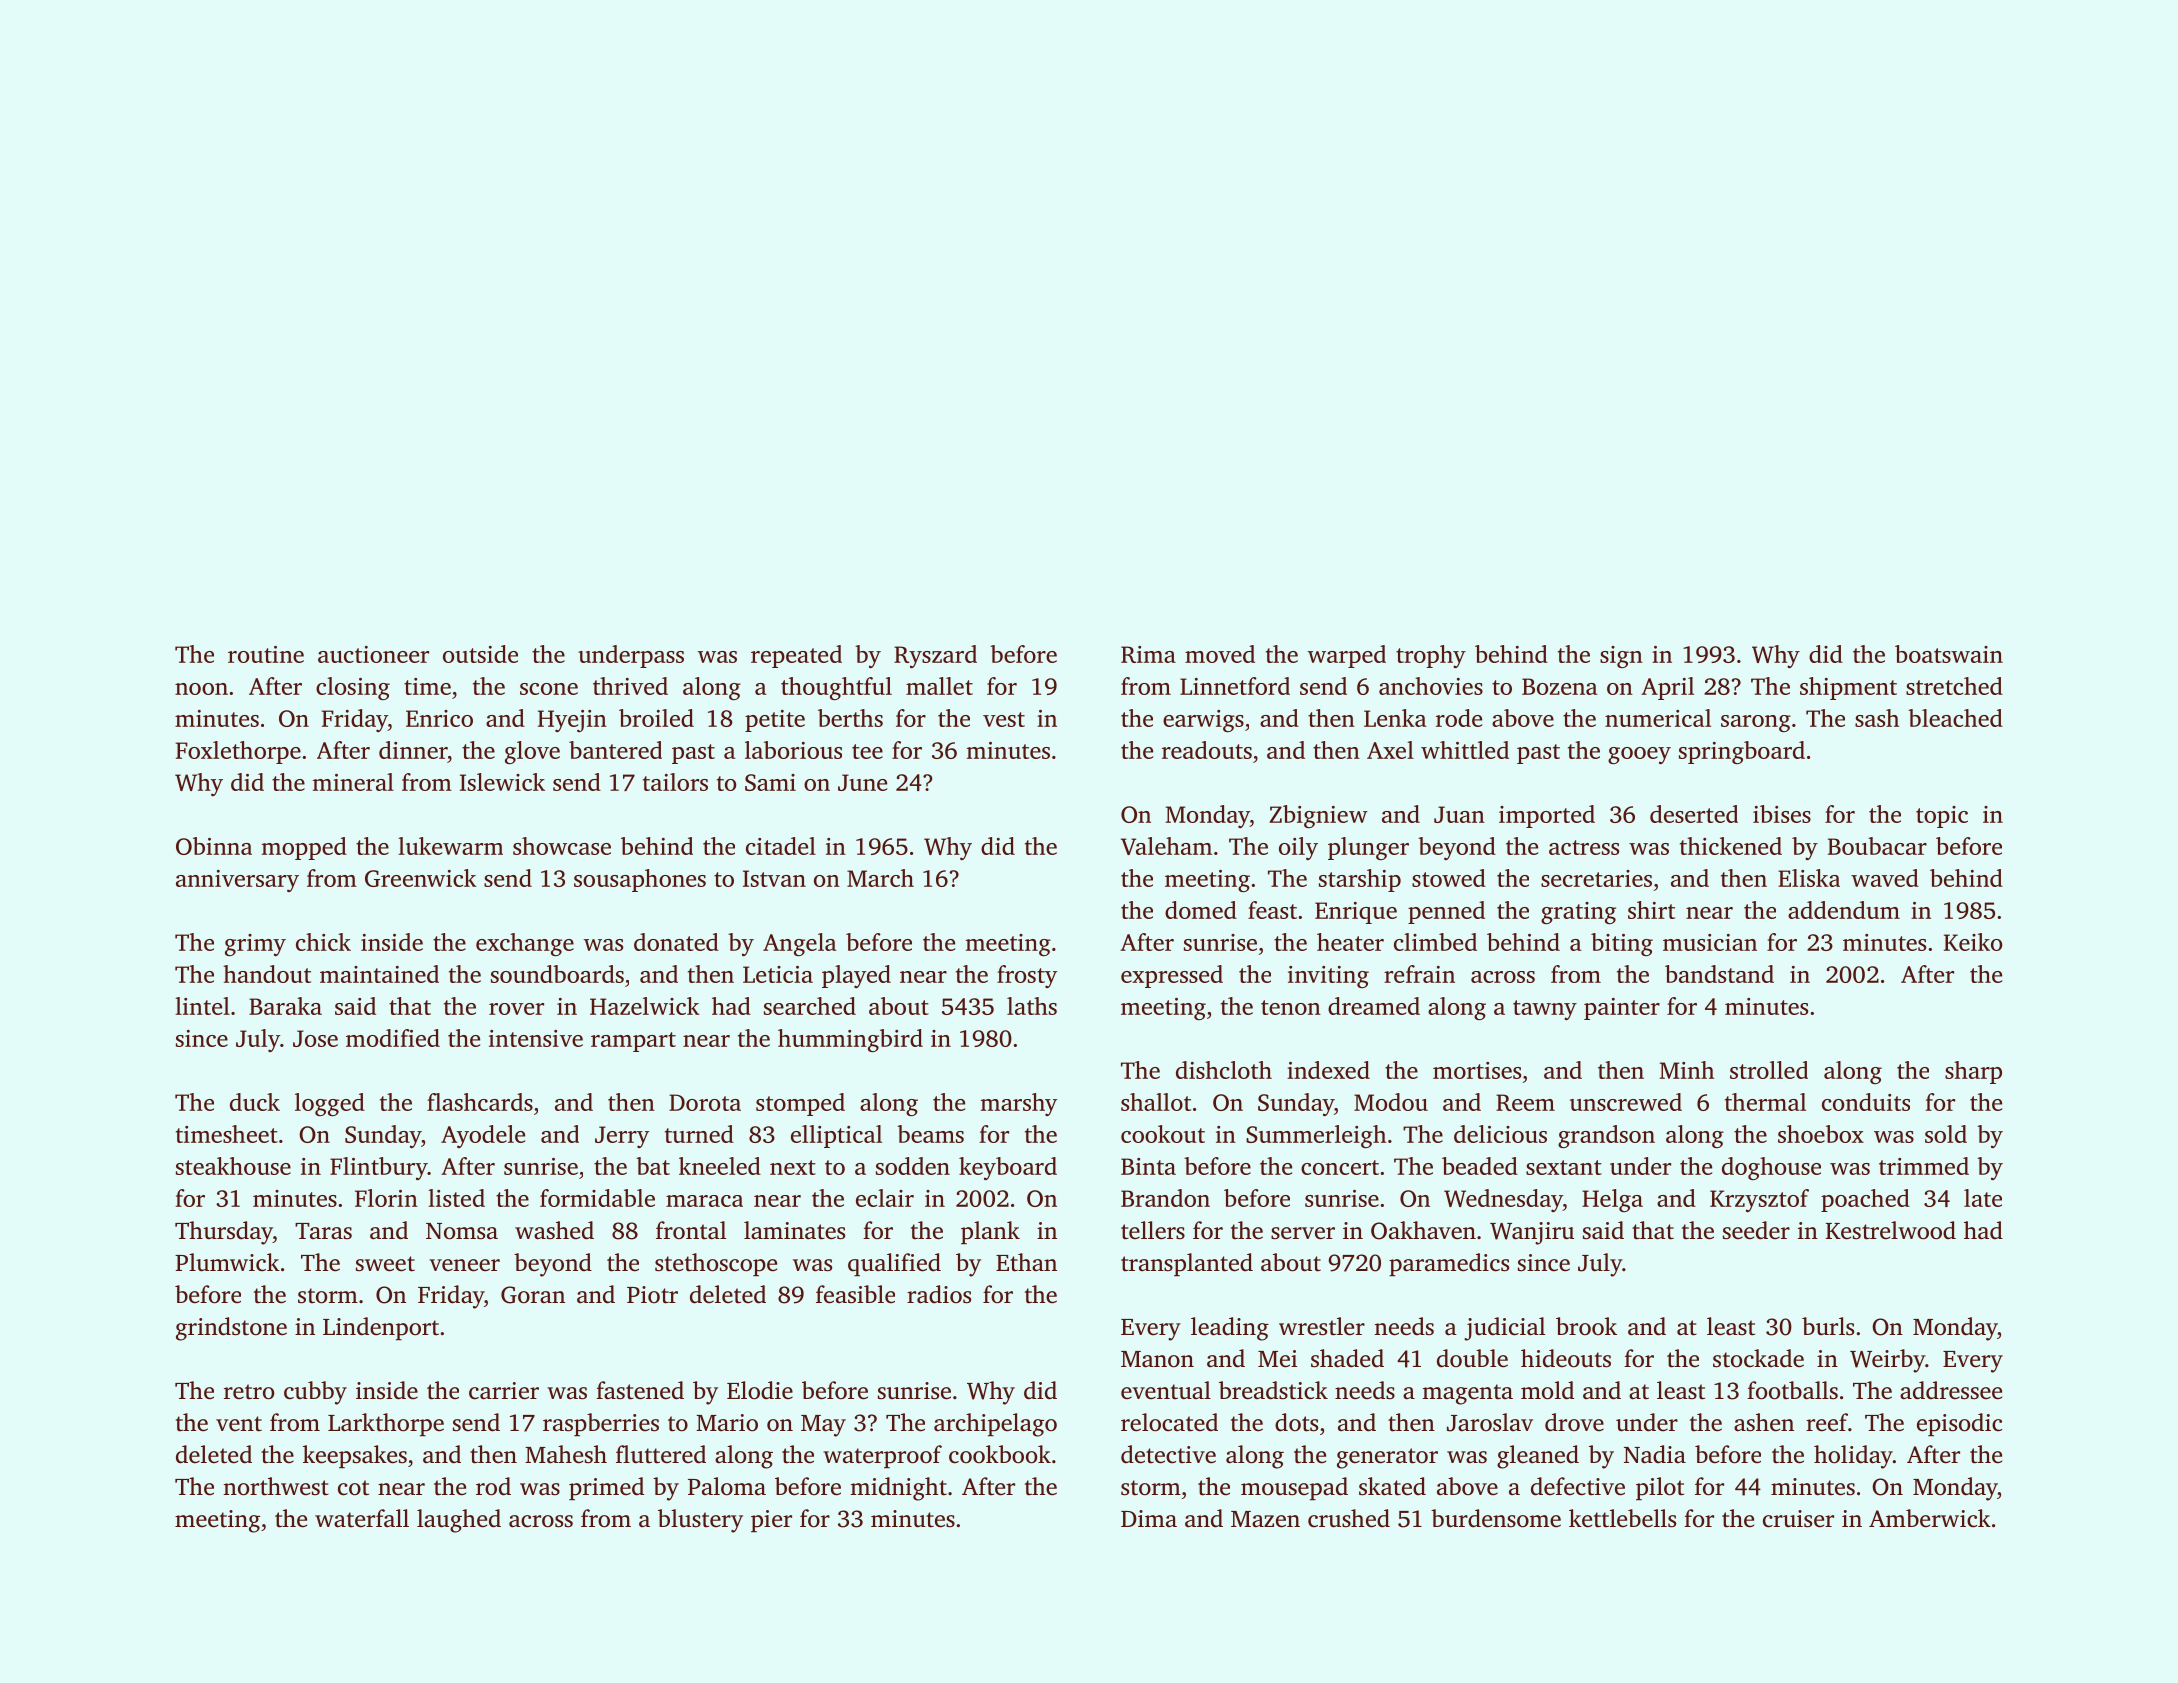 The image size is (2178, 1683). Describe the element at coordinates (1891, 1230) in the document. I see `Kestrelwood` at that location.
